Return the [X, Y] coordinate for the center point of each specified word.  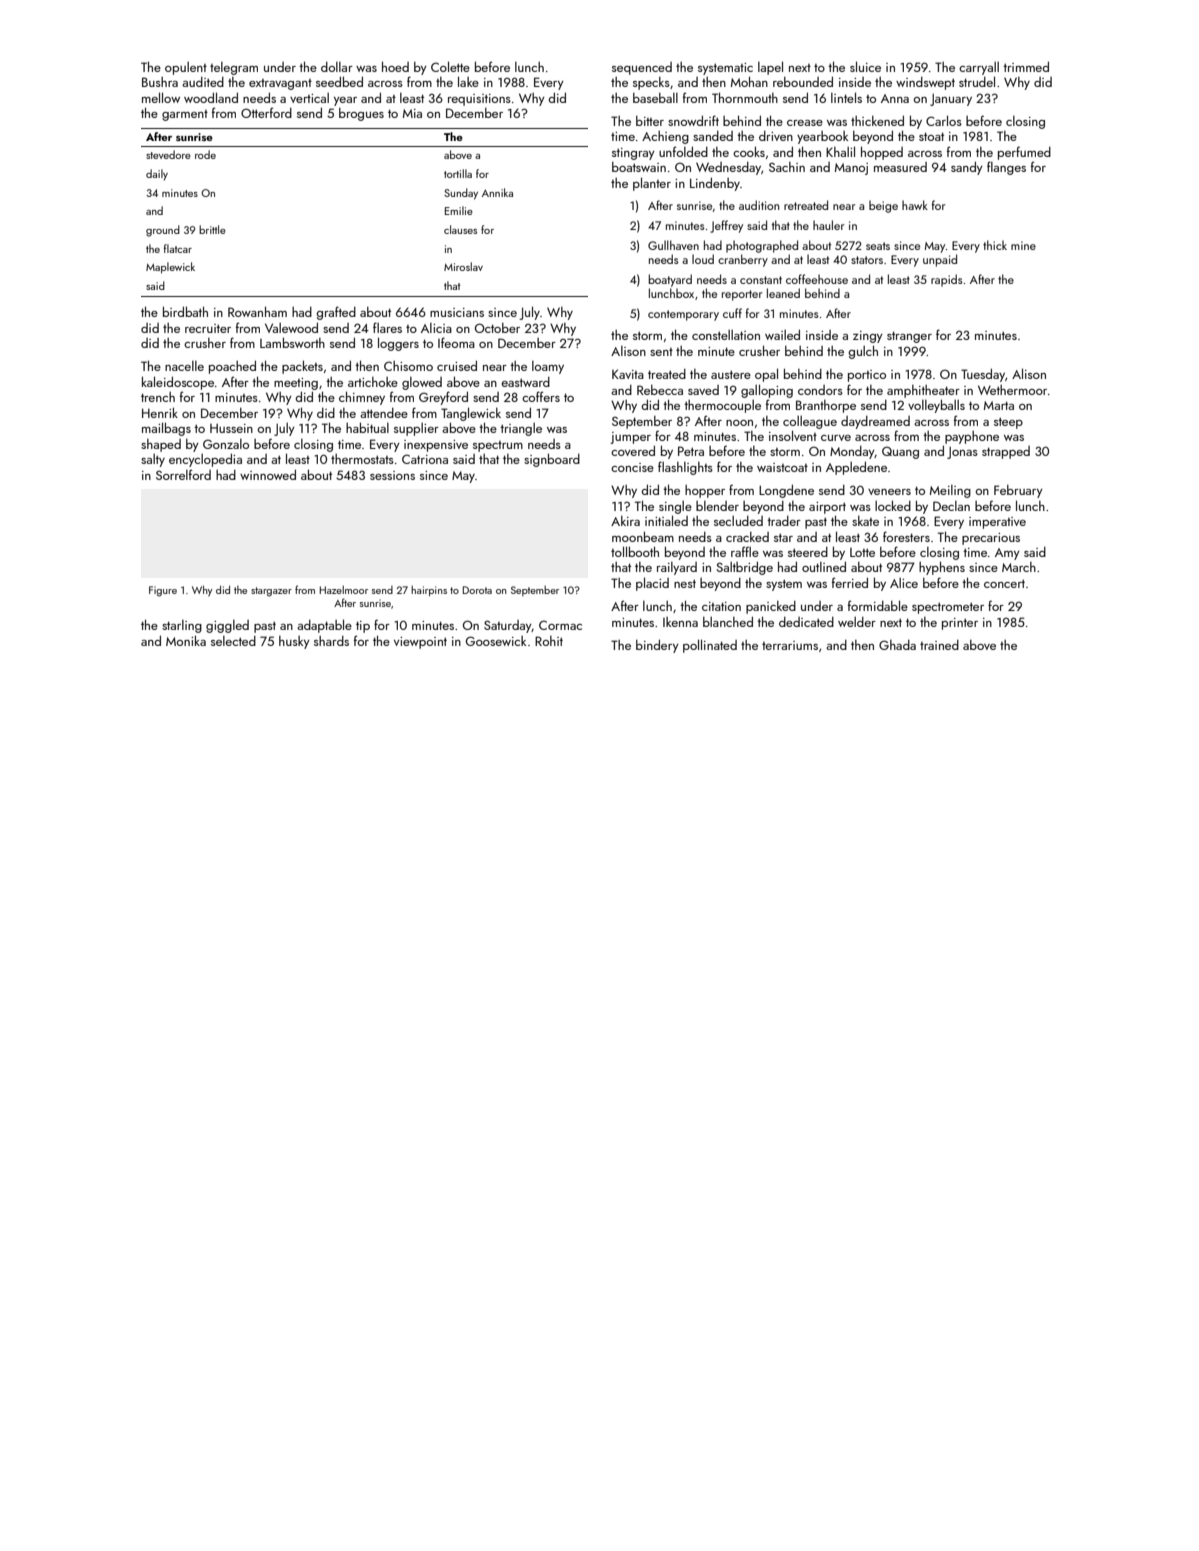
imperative [997, 523]
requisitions [479, 100]
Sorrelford [183, 474]
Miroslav [463, 266]
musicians [457, 312]
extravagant [280, 84]
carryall [979, 68]
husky [294, 642]
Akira [625, 521]
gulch [863, 352]
